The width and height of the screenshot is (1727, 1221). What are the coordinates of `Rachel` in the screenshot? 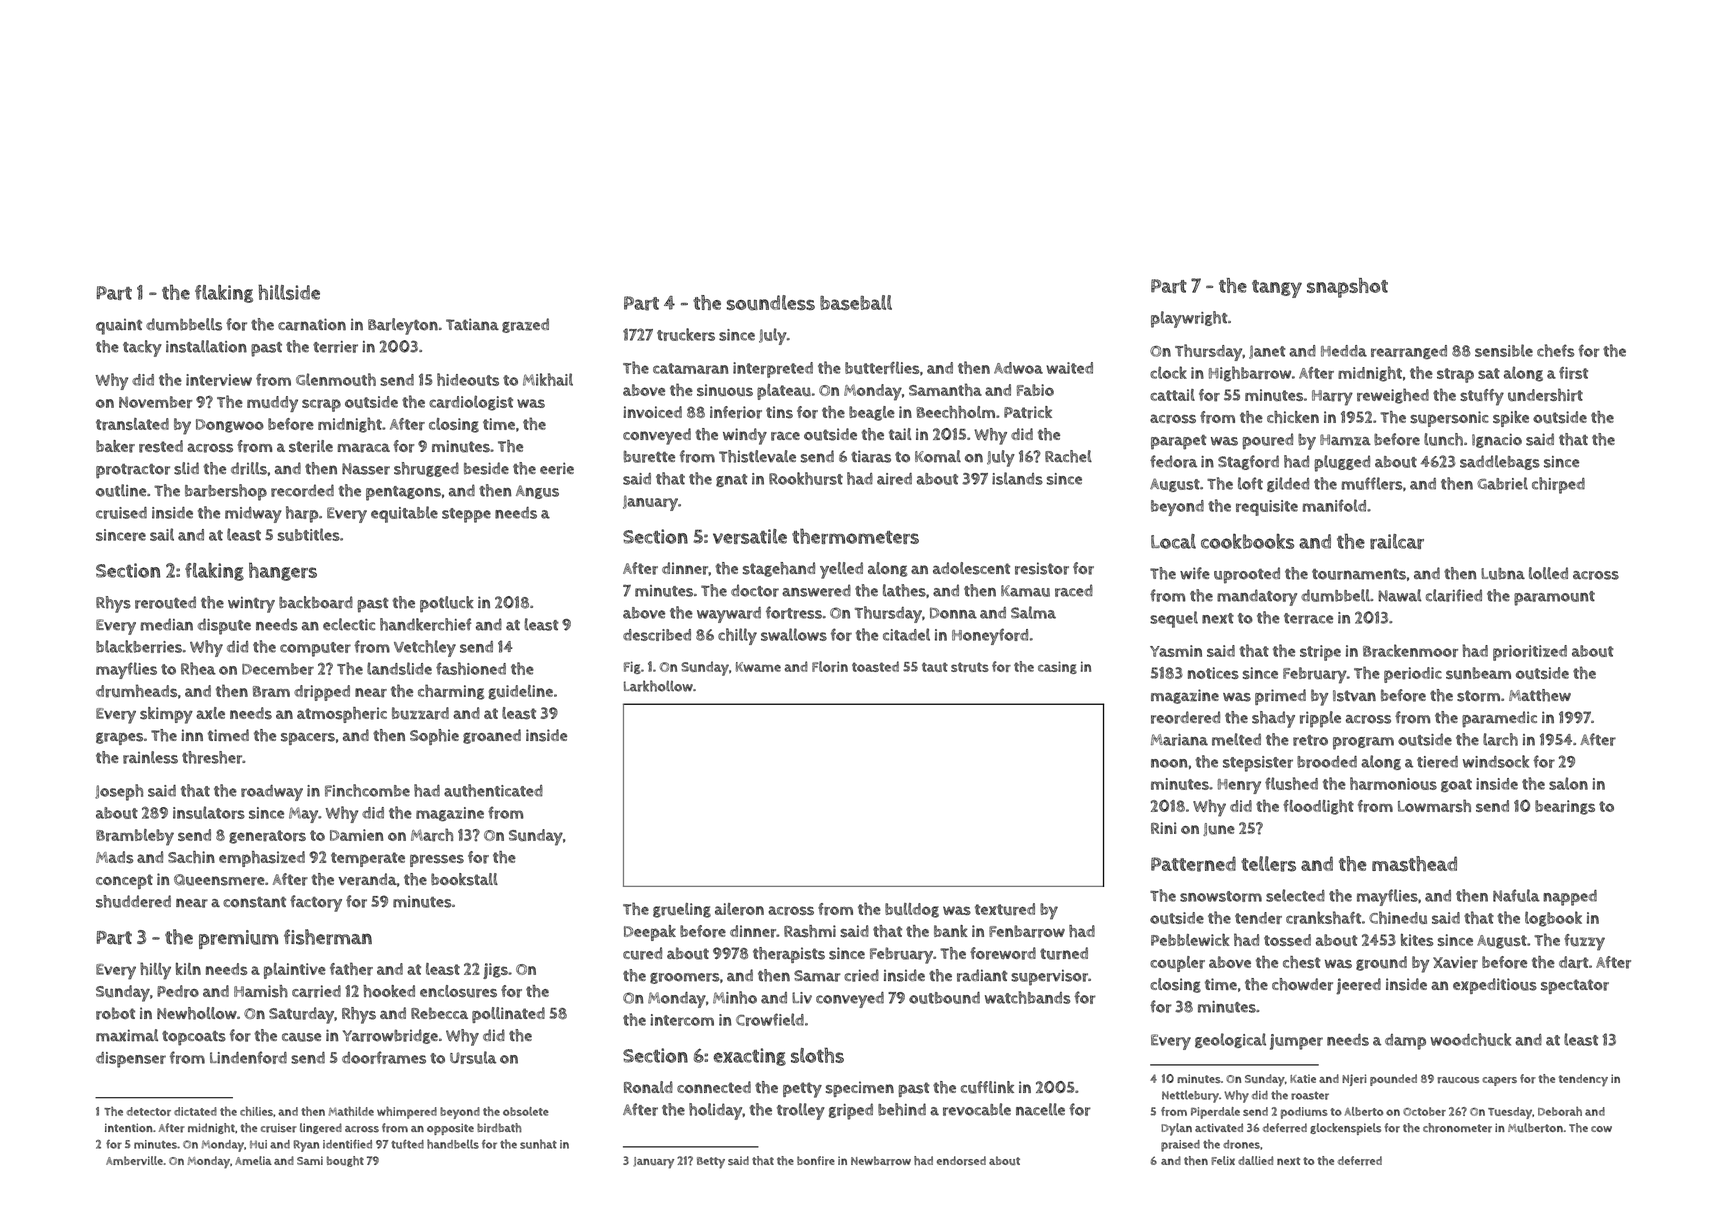 It's located at (1068, 456).
